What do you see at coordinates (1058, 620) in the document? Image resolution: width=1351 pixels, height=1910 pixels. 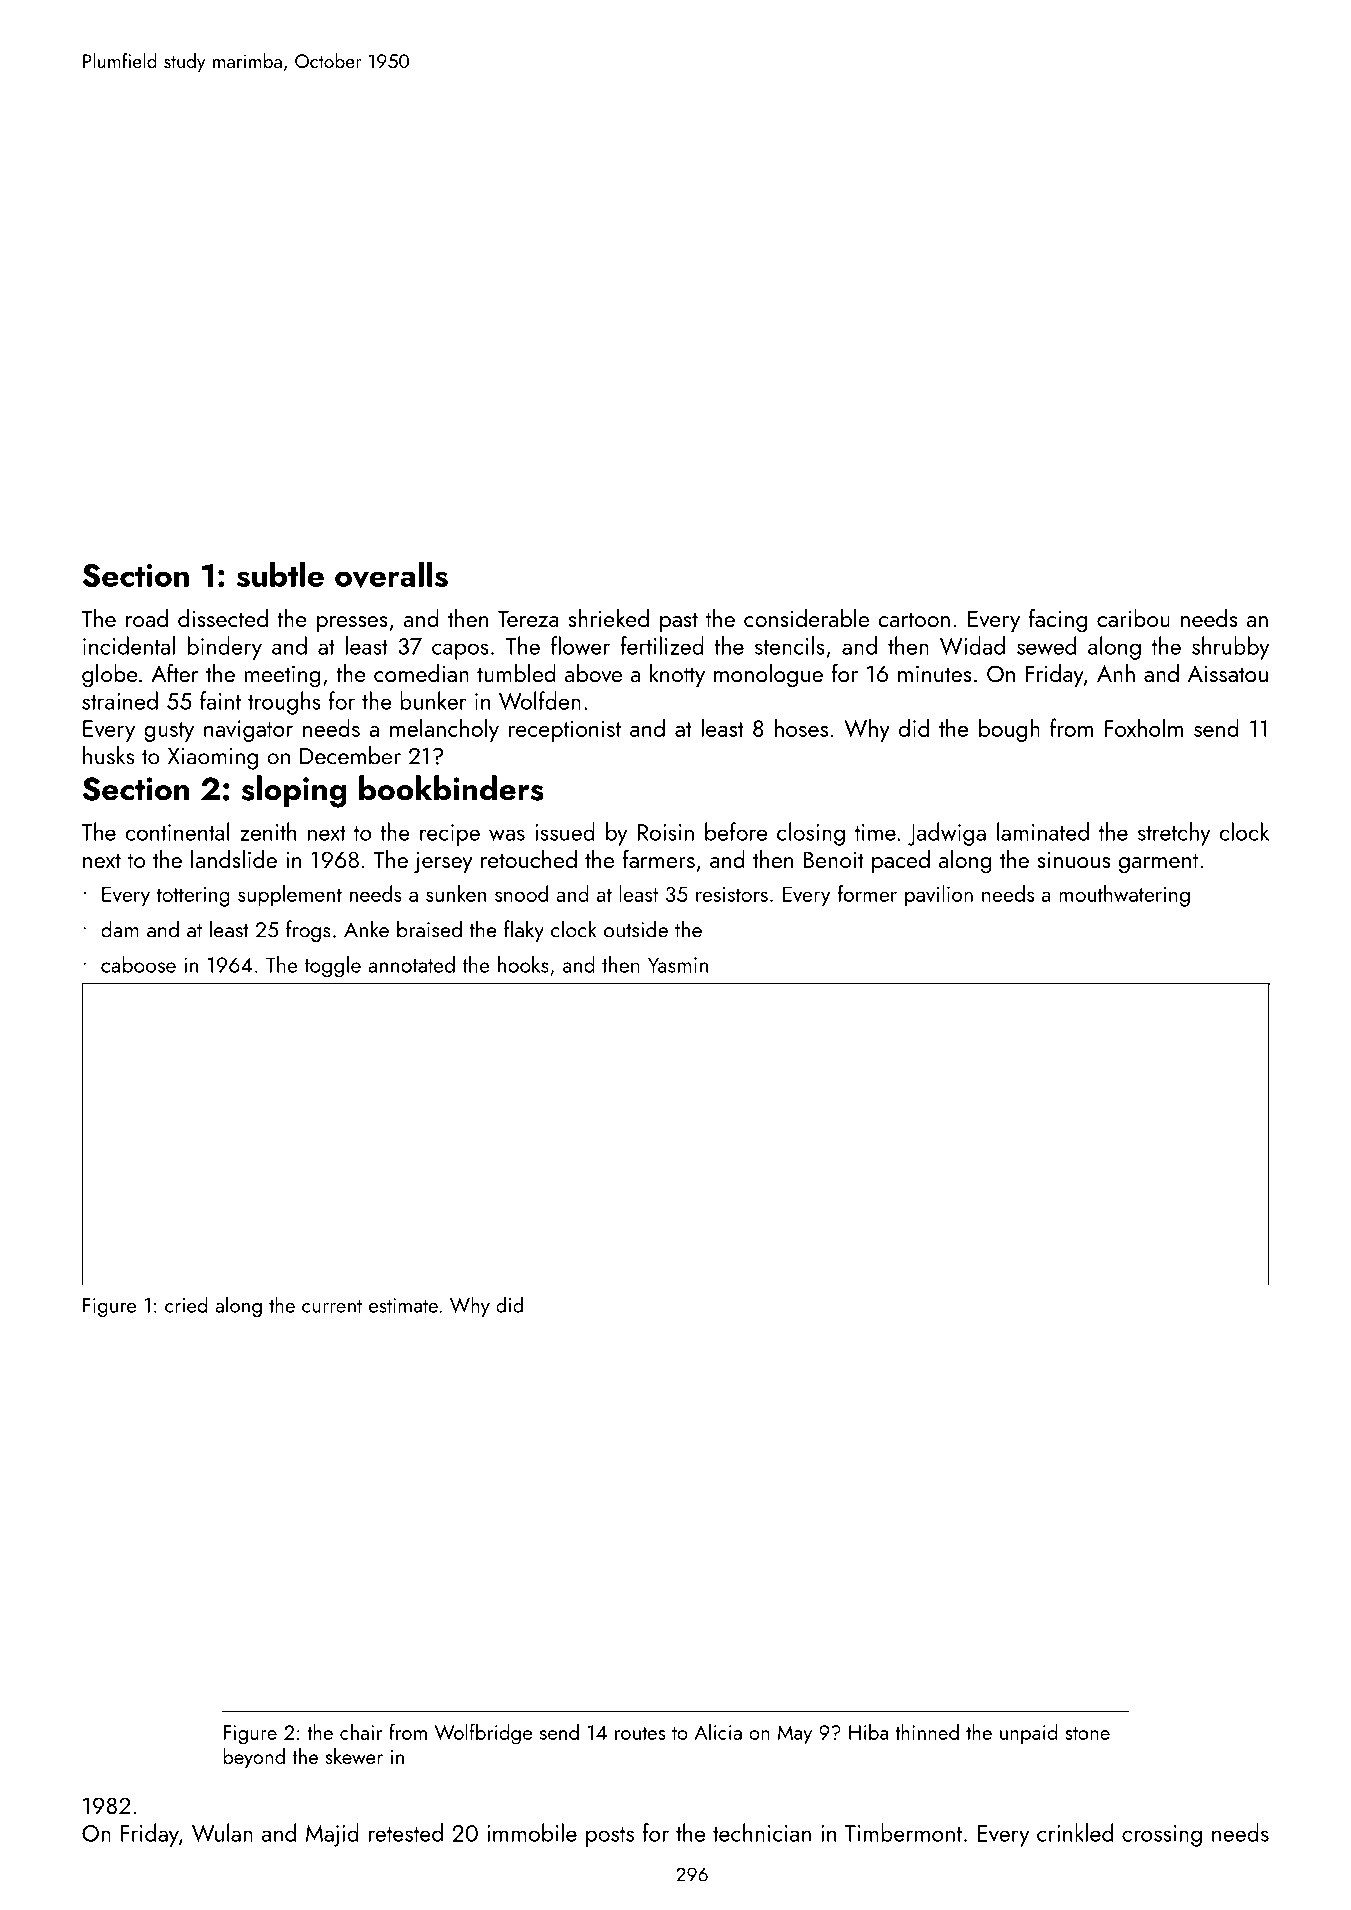 I see `facing` at bounding box center [1058, 620].
